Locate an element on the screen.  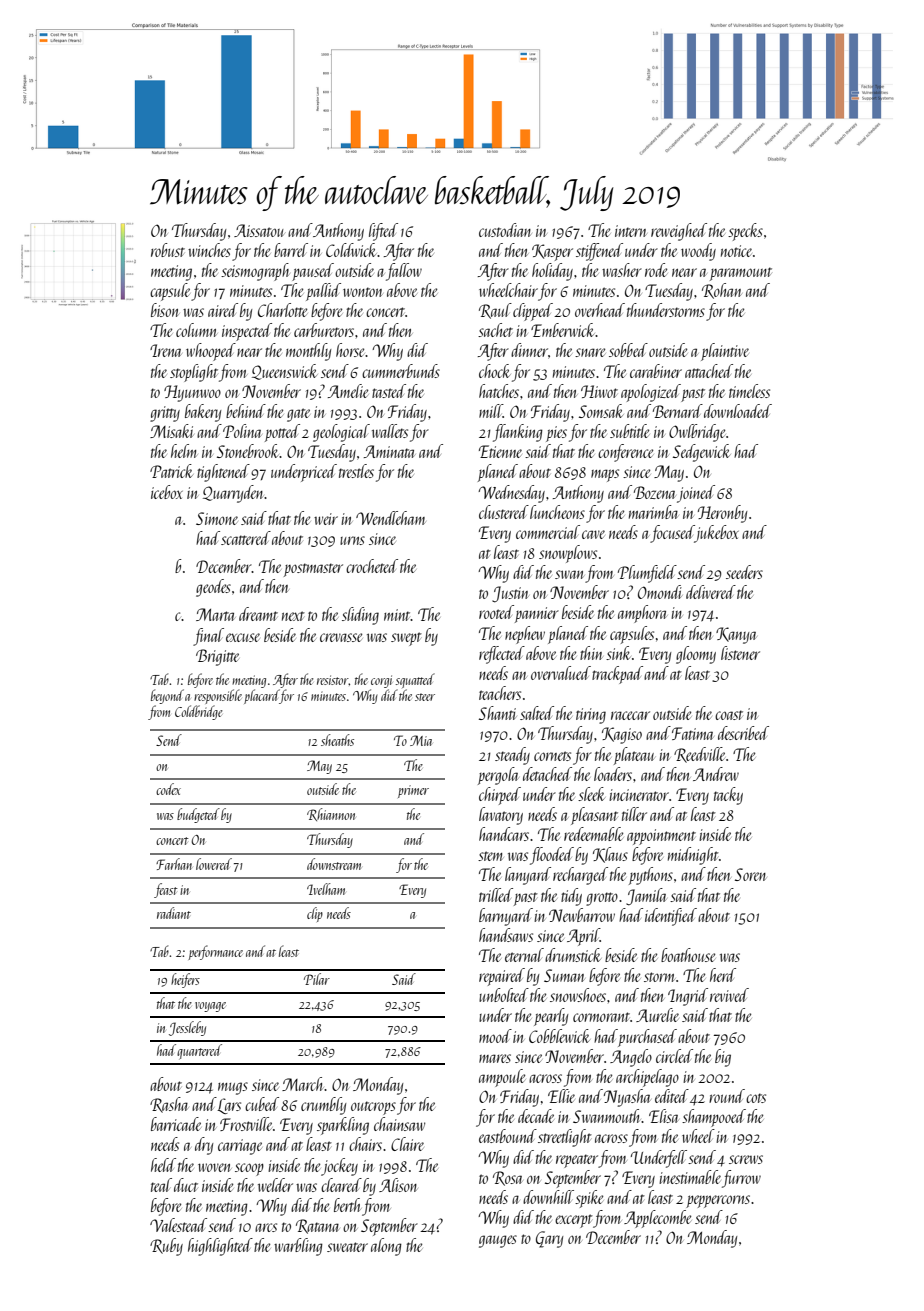
lifted is located at coordinates (383, 232).
